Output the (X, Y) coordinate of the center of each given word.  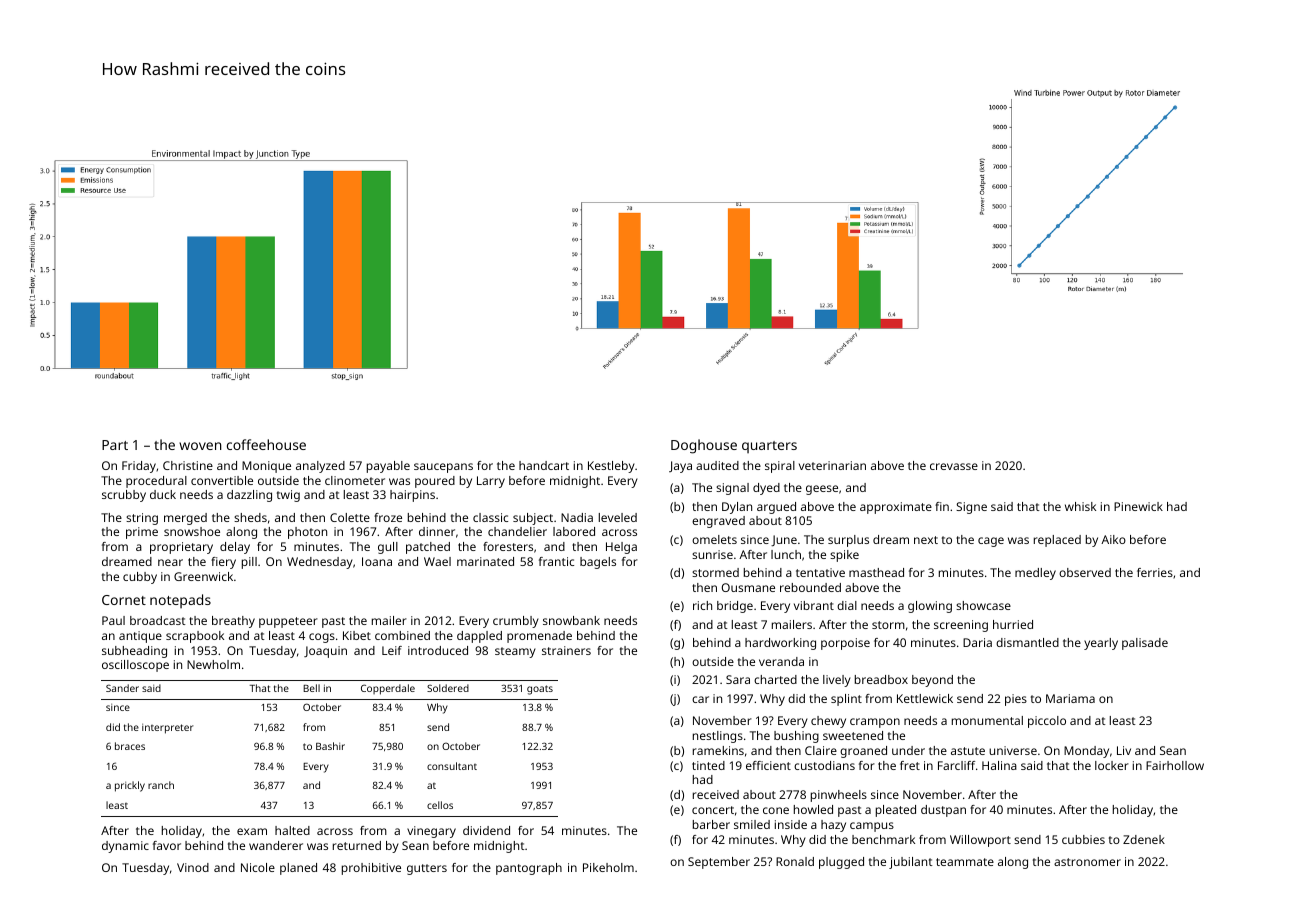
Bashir (330, 746)
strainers (566, 650)
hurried (1013, 624)
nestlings (718, 737)
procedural (156, 482)
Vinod (193, 867)
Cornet (124, 600)
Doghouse (704, 446)
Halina (999, 765)
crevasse (954, 466)
